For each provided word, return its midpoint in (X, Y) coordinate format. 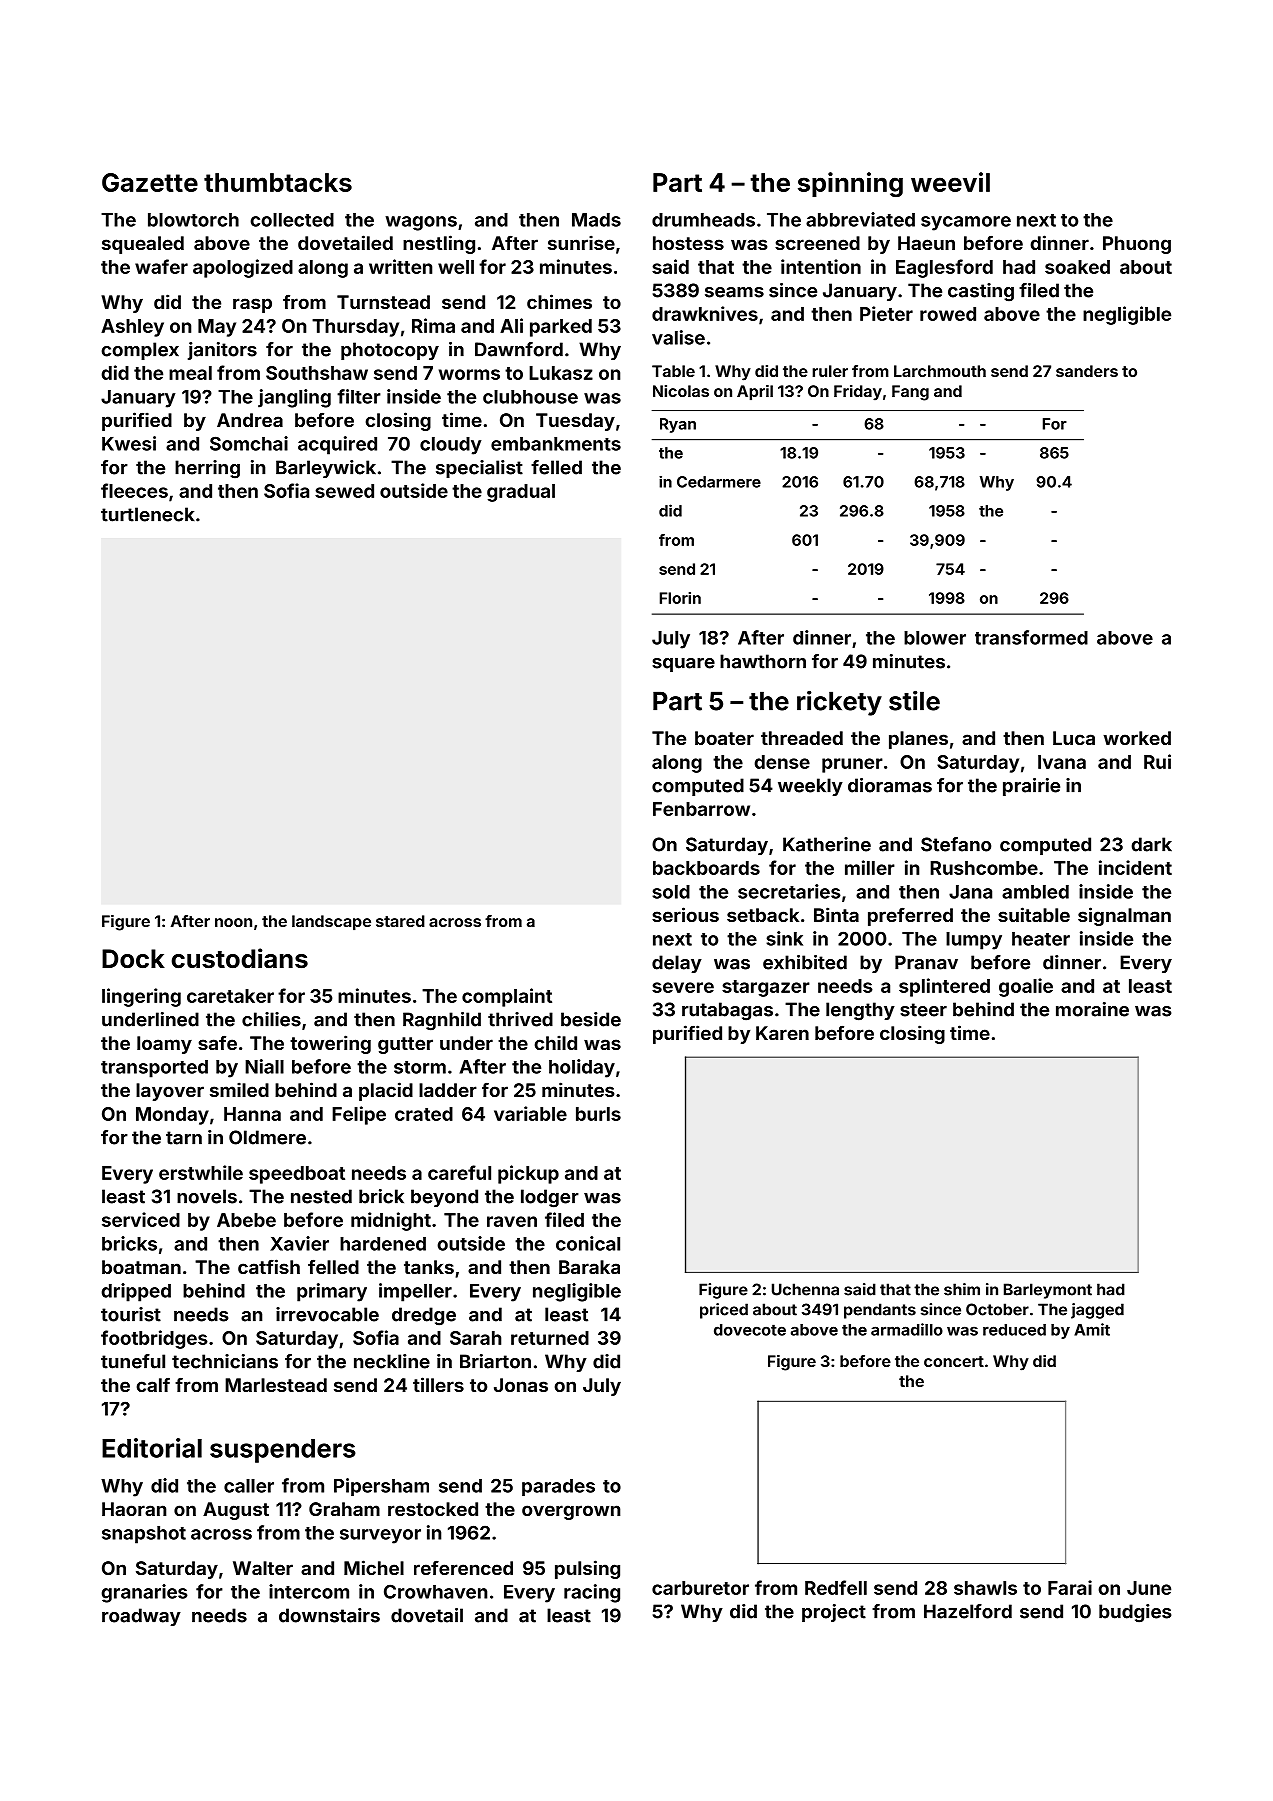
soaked (1077, 267)
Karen (782, 1033)
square (683, 665)
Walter (263, 1568)
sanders (1087, 371)
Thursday (355, 328)
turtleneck (148, 514)
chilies (271, 1019)
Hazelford (968, 1611)
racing (592, 1593)
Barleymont (1048, 1291)
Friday (858, 393)
